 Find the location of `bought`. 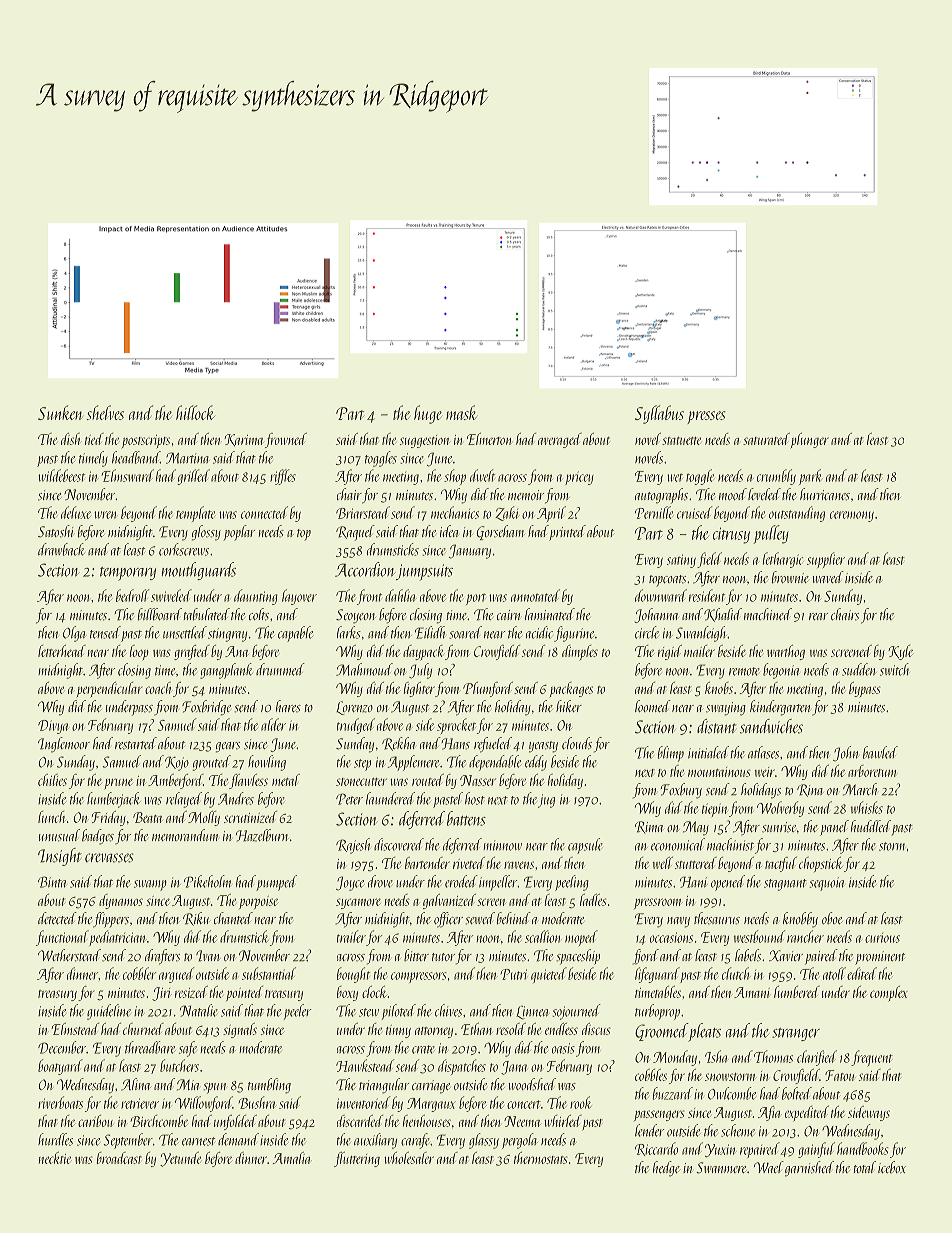

bought is located at coordinates (353, 975).
